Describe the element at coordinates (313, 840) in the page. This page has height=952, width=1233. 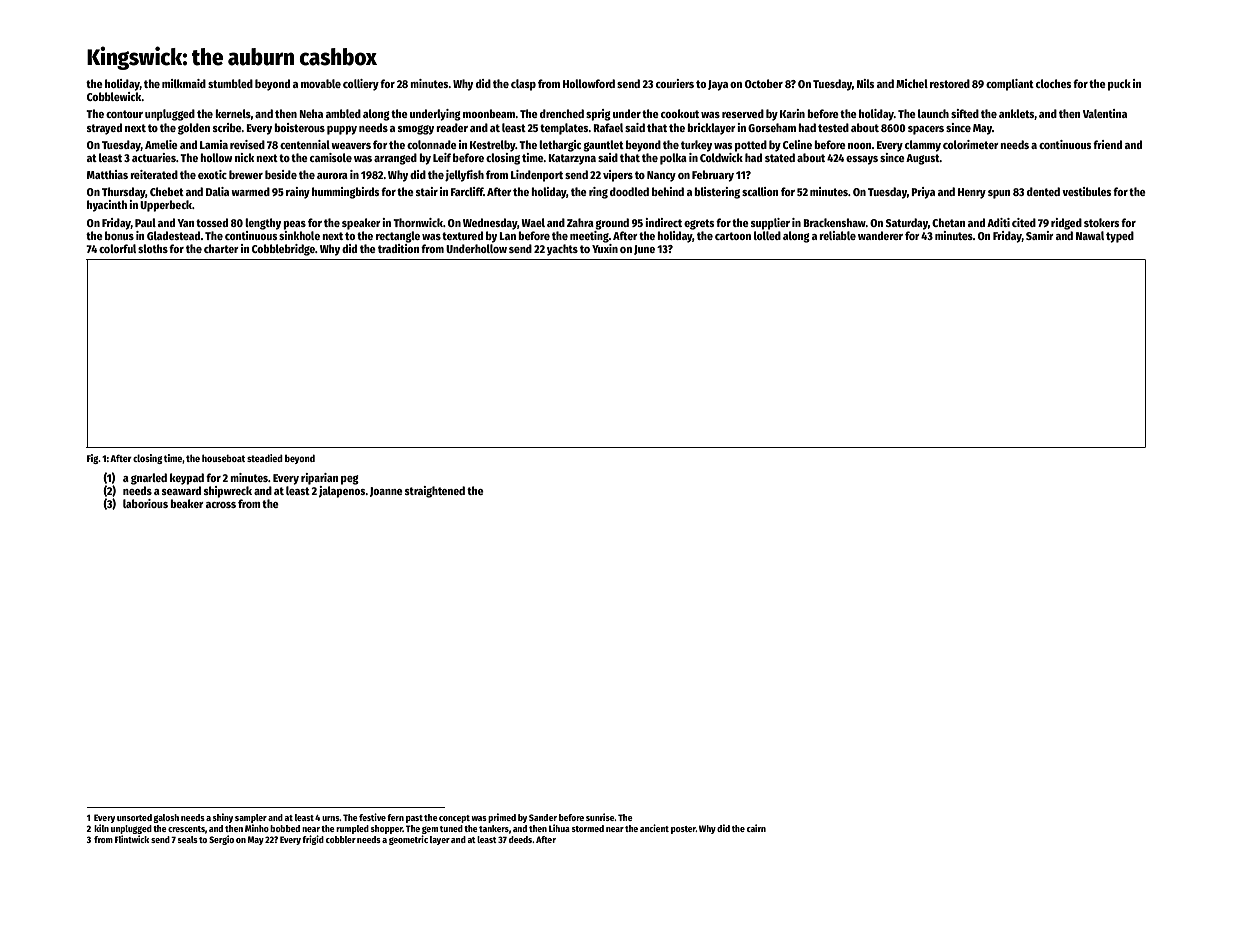
I see `frigid` at that location.
